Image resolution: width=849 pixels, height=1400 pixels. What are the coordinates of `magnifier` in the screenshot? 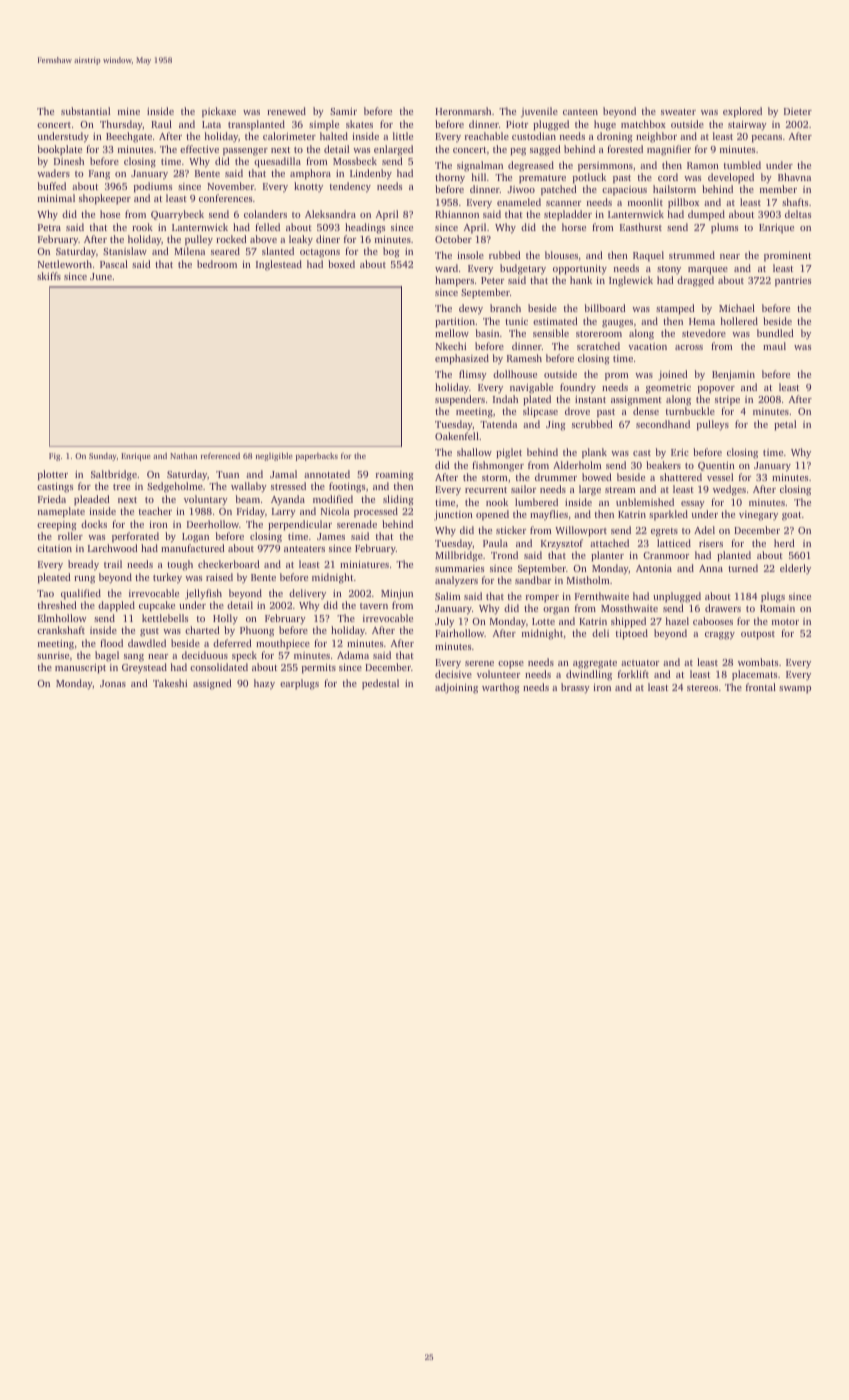 It's located at (669, 150).
